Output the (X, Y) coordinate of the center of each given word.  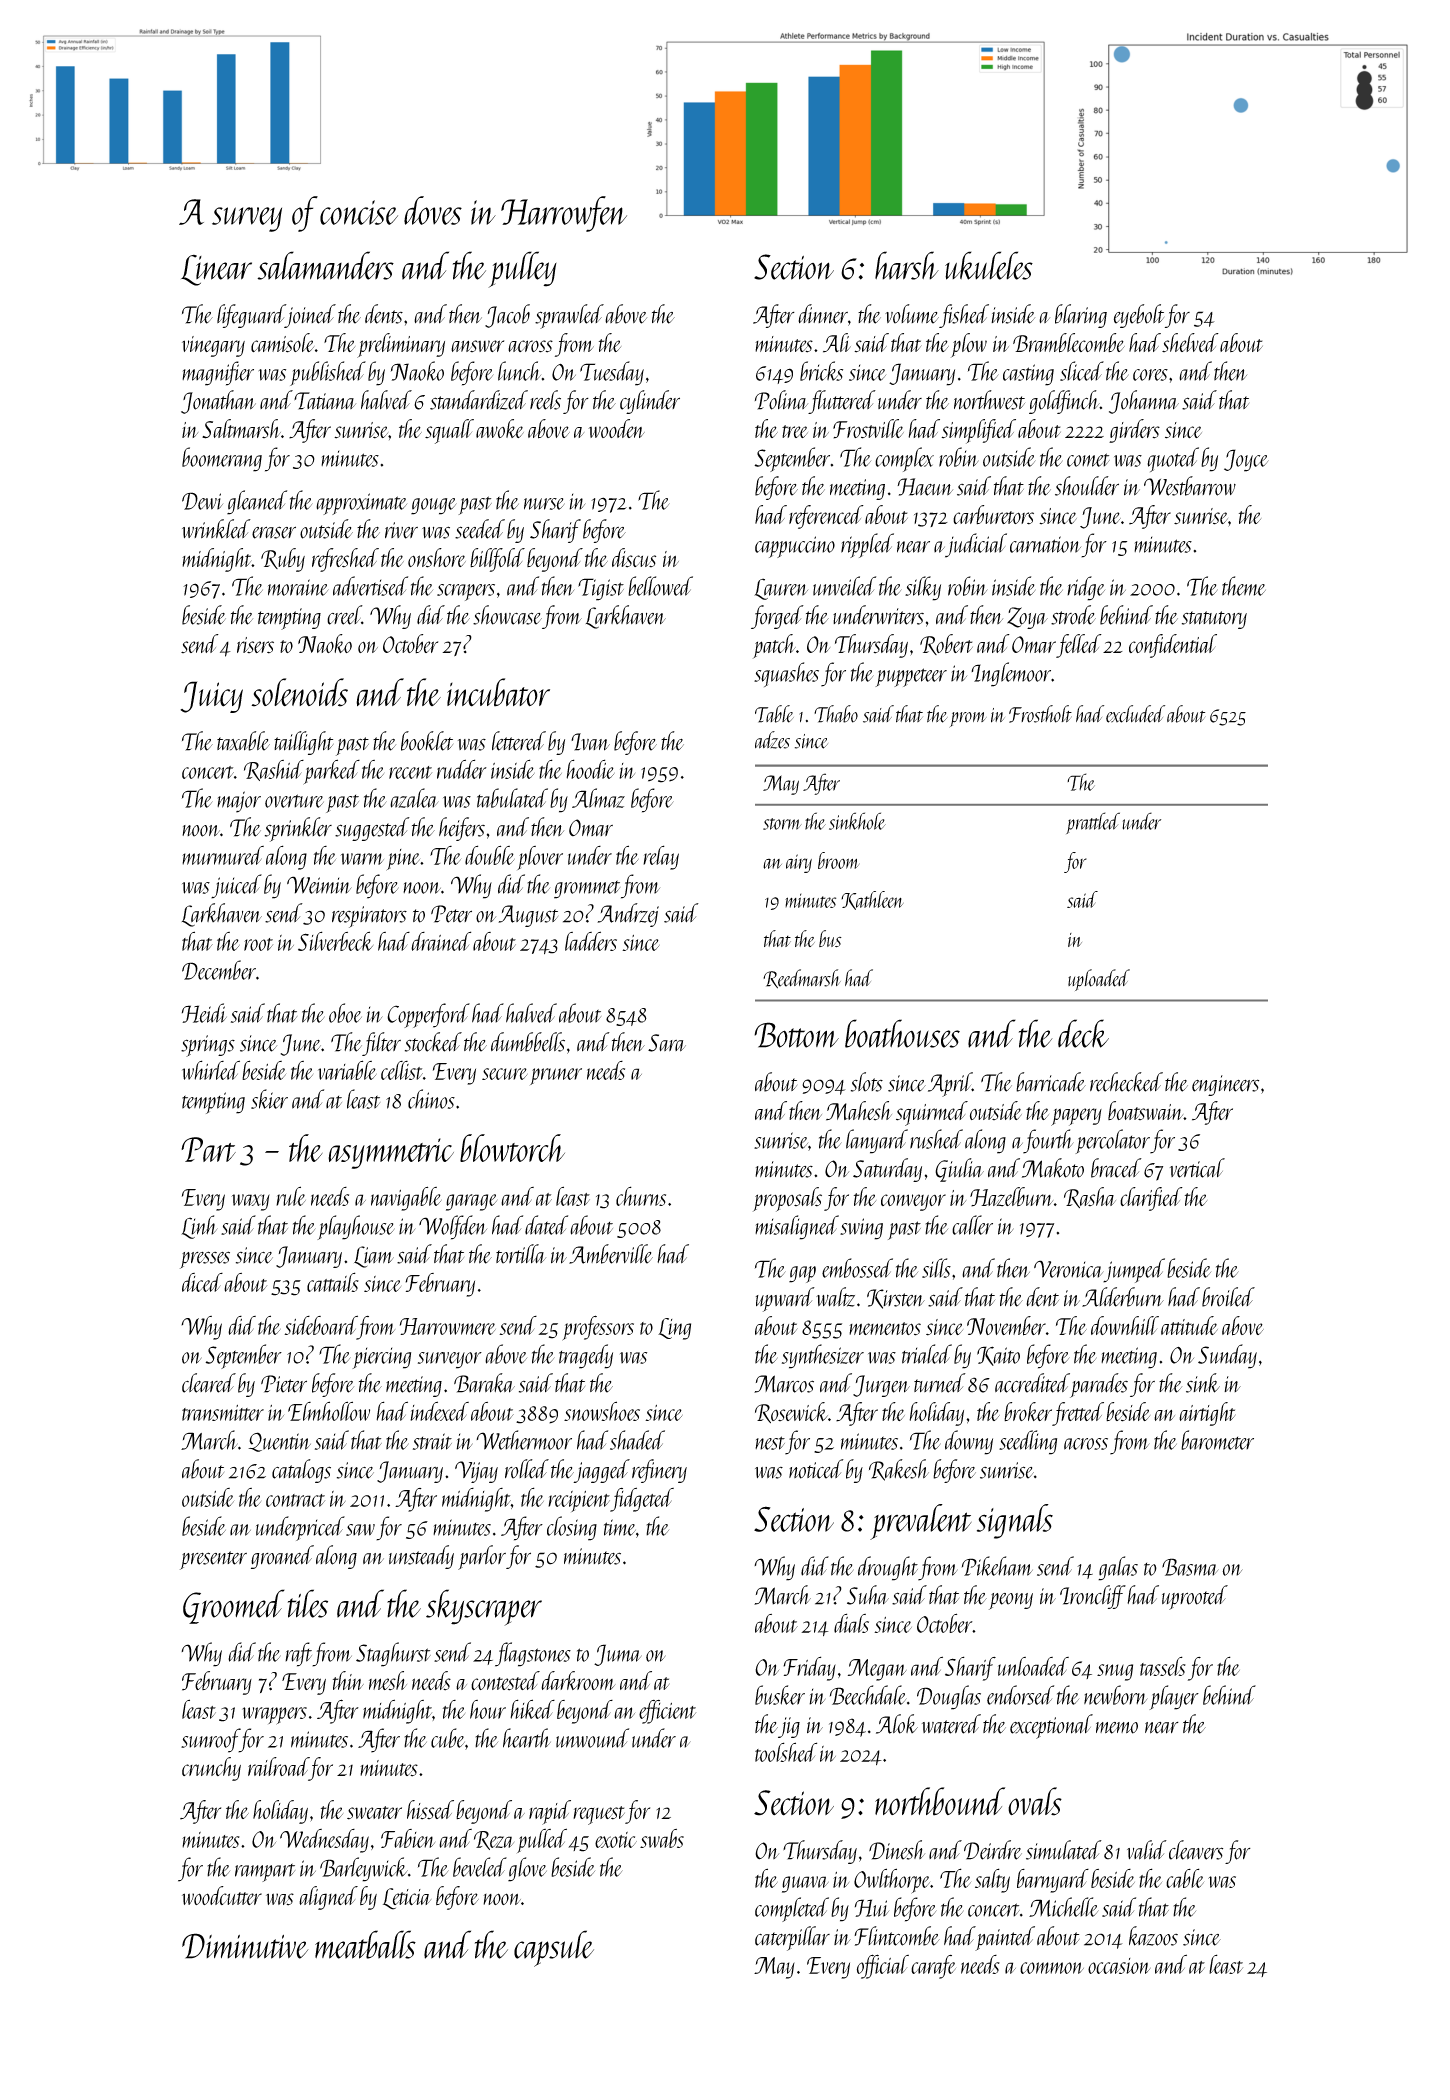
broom (839, 860)
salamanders (325, 265)
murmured (223, 855)
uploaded (1099, 980)
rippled (867, 545)
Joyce (1246, 460)
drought (888, 1568)
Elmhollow (329, 1411)
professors (598, 1328)
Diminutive (245, 1946)
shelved (1190, 342)
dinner (823, 314)
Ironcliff (1093, 1597)
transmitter (223, 1413)
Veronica (1069, 1269)
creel (344, 615)
